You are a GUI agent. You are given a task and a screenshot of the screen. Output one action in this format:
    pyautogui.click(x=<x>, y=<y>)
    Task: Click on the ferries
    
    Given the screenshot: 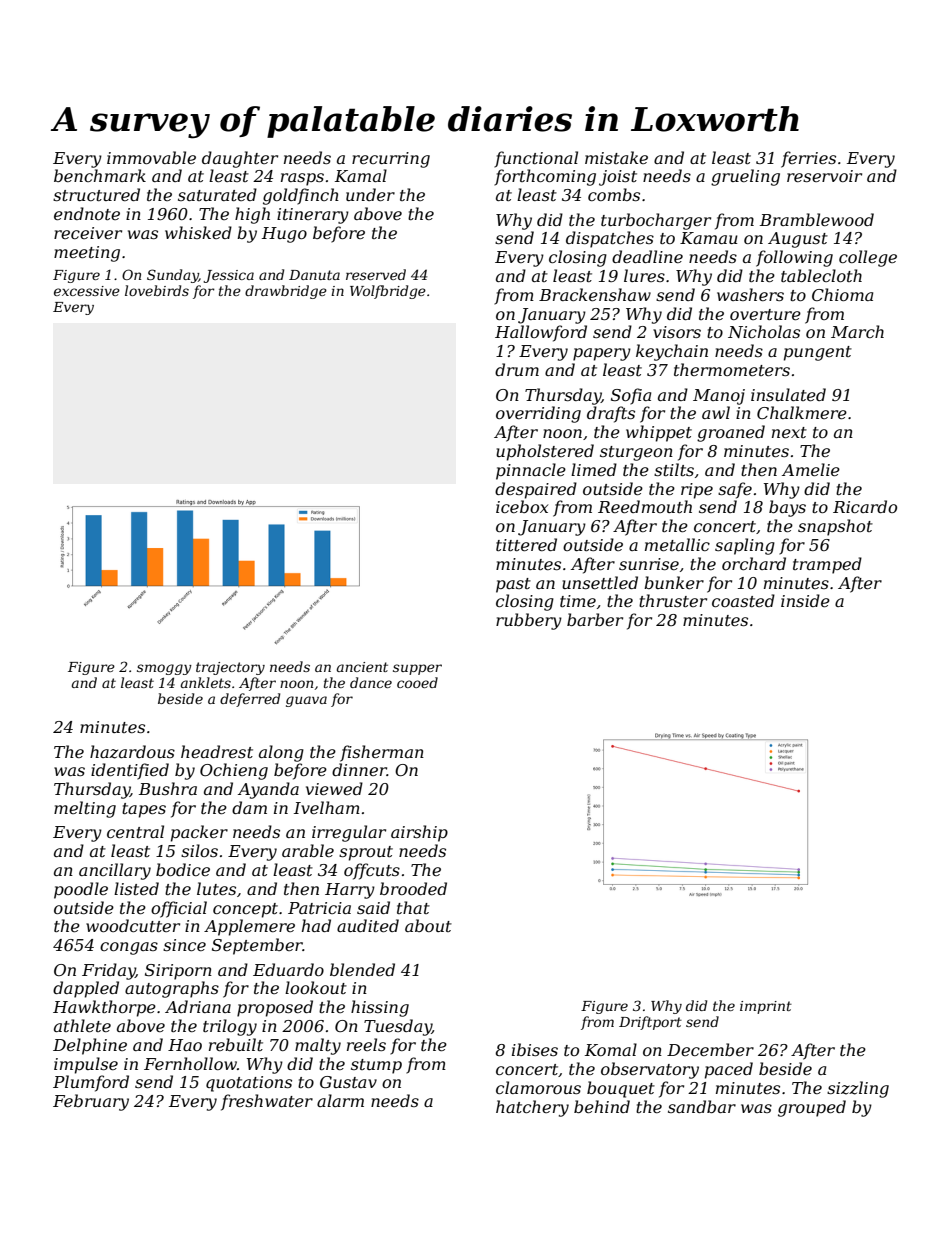 What is the action you would take?
    pyautogui.click(x=808, y=159)
